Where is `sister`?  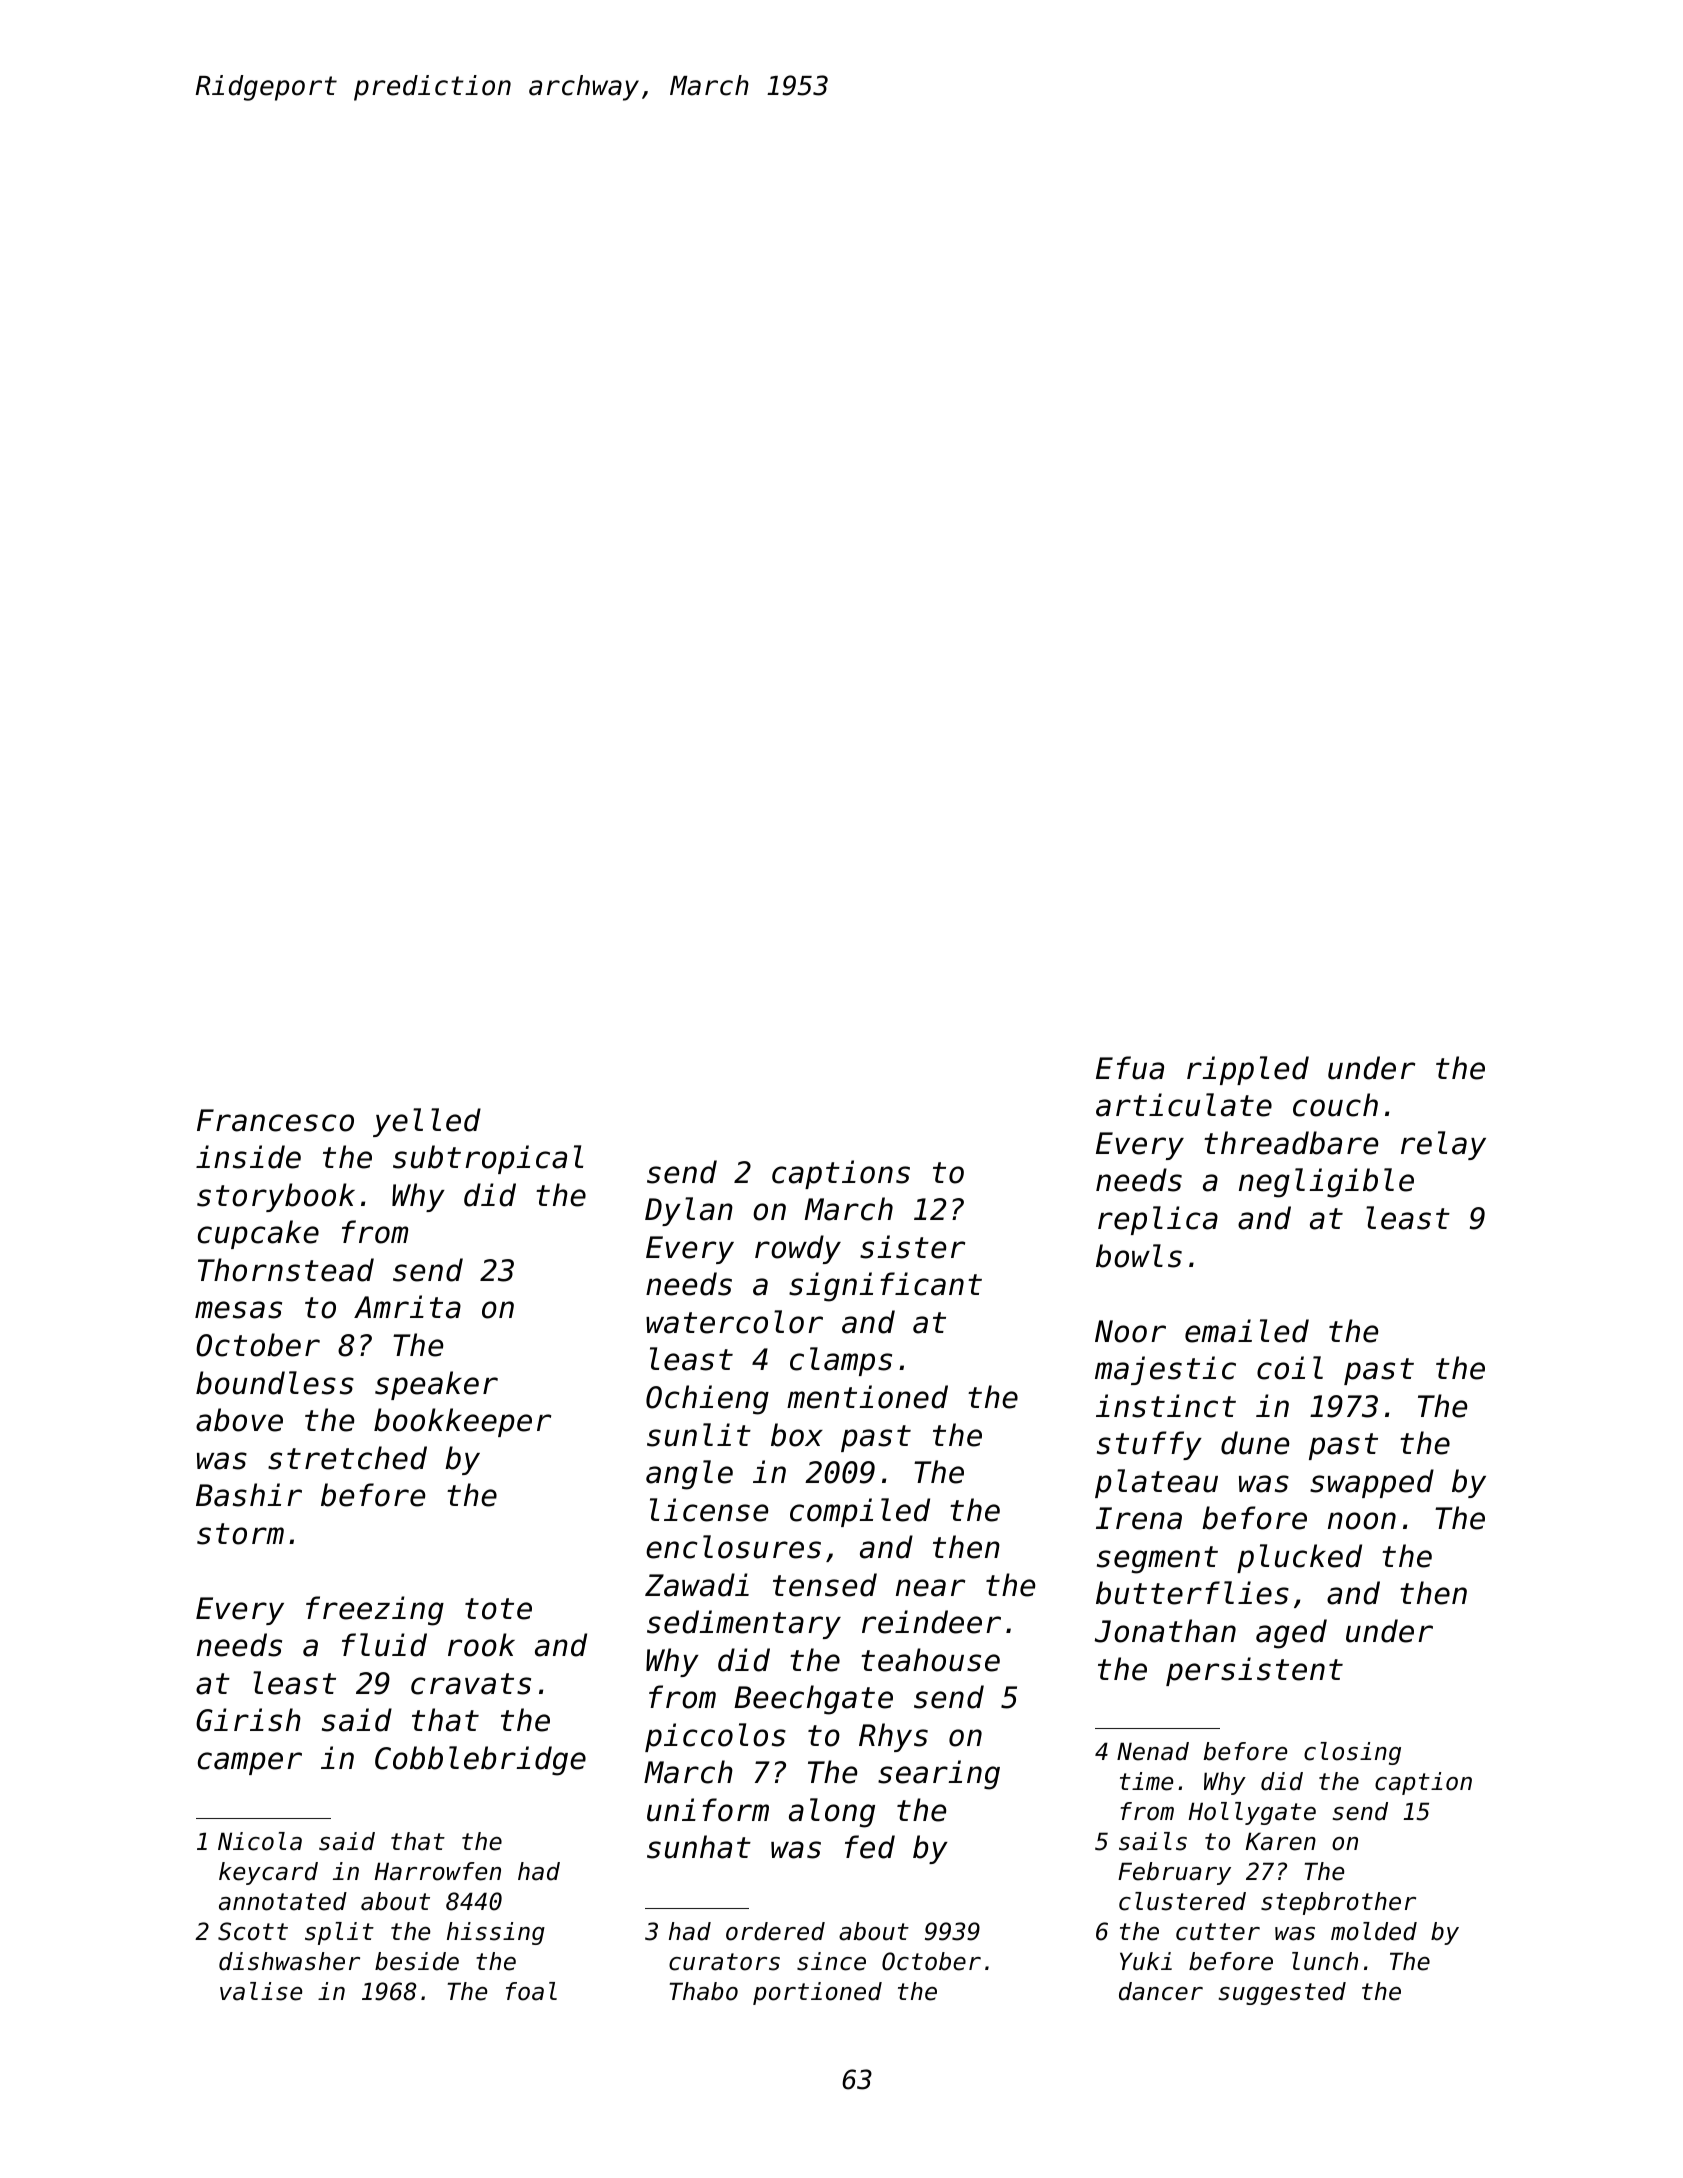 sister is located at coordinates (912, 1247).
